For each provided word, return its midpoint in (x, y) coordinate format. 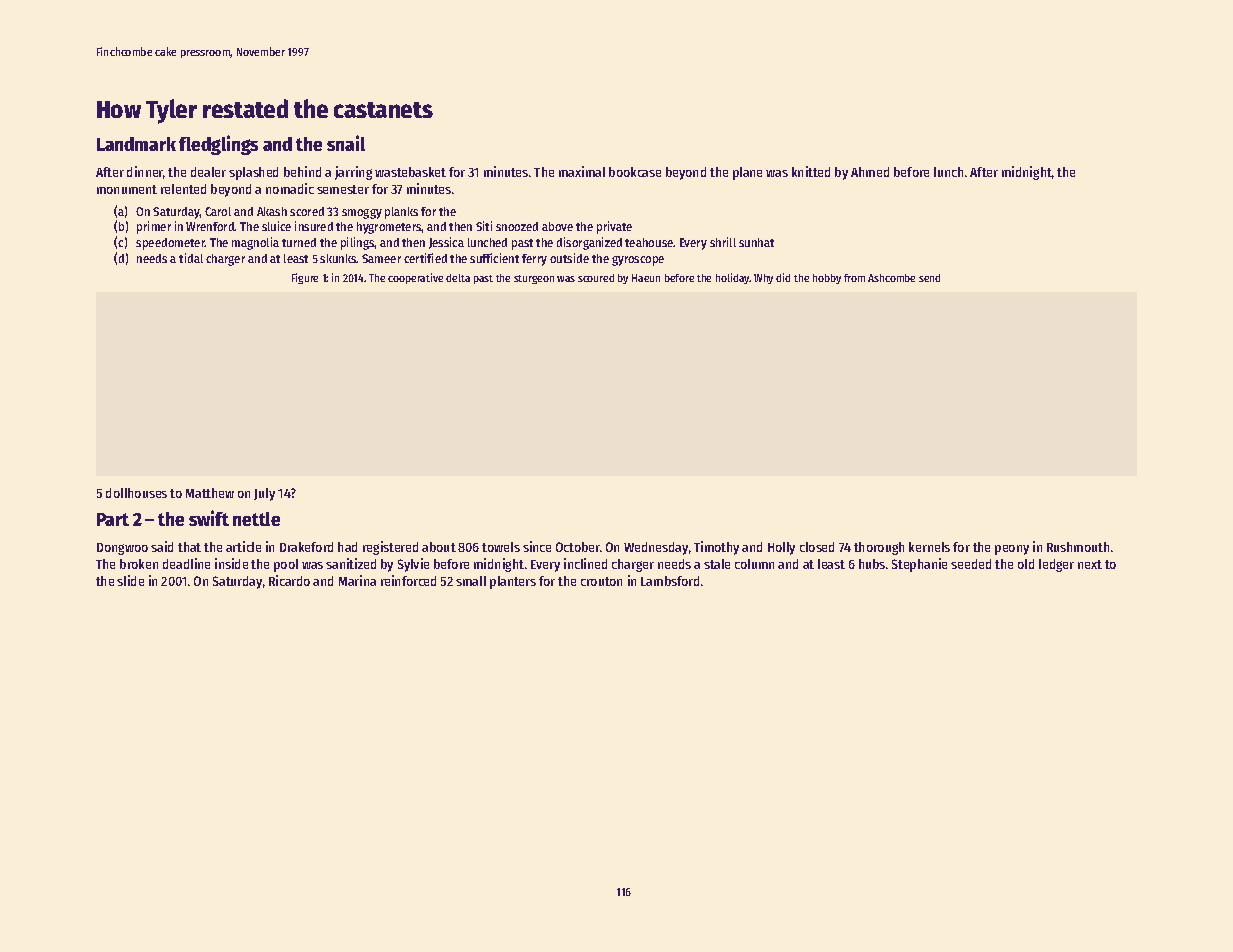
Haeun (646, 278)
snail (346, 143)
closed (817, 547)
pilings (358, 243)
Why (763, 279)
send (929, 278)
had (347, 547)
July (264, 494)
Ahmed (870, 172)
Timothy (716, 548)
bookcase (635, 172)
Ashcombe (891, 278)
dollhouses (136, 493)
